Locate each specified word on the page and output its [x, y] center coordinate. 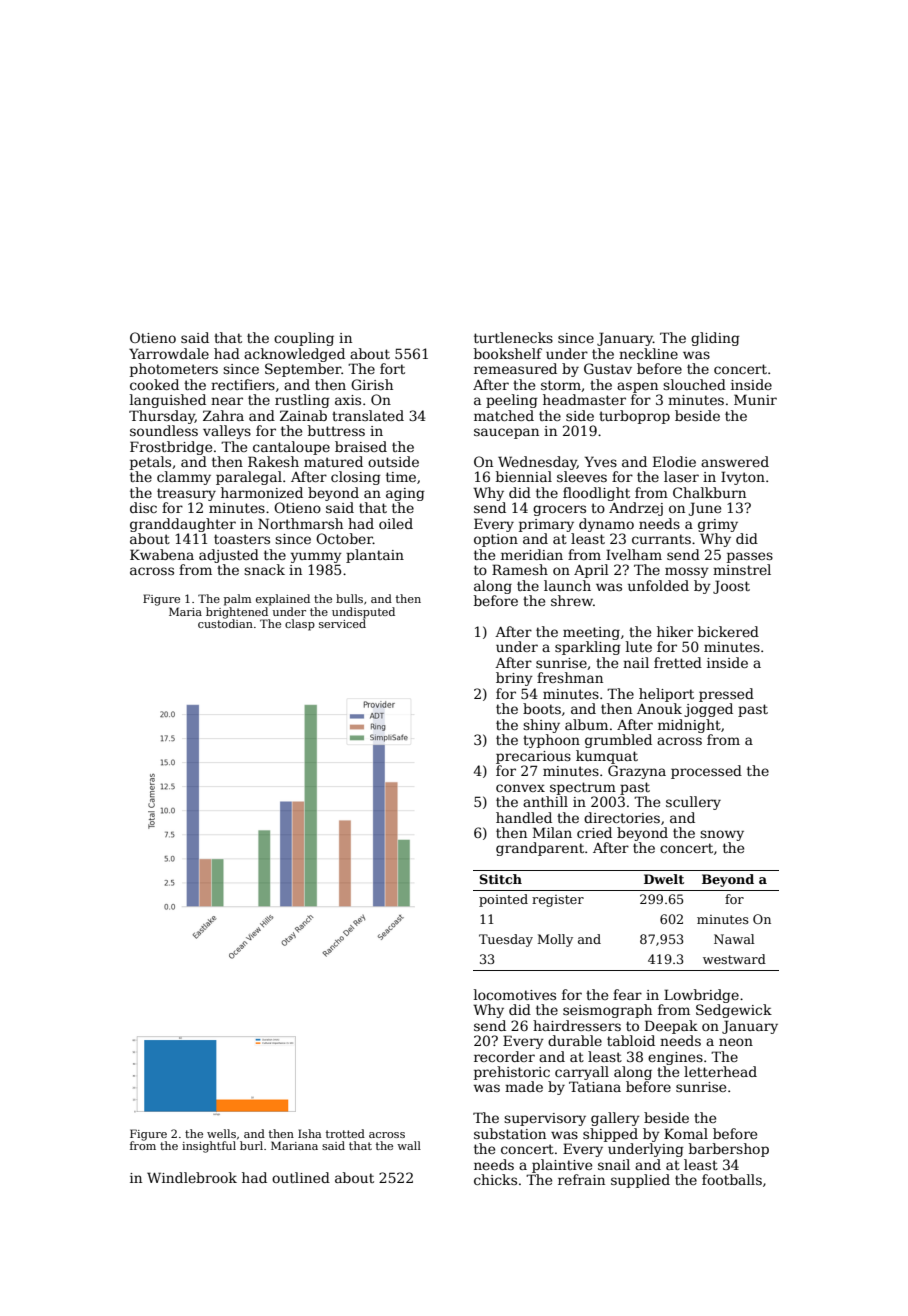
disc [143, 507]
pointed [503, 900]
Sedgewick [734, 1011]
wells [221, 1133]
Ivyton [743, 478]
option [496, 540]
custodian [225, 623]
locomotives [515, 994]
